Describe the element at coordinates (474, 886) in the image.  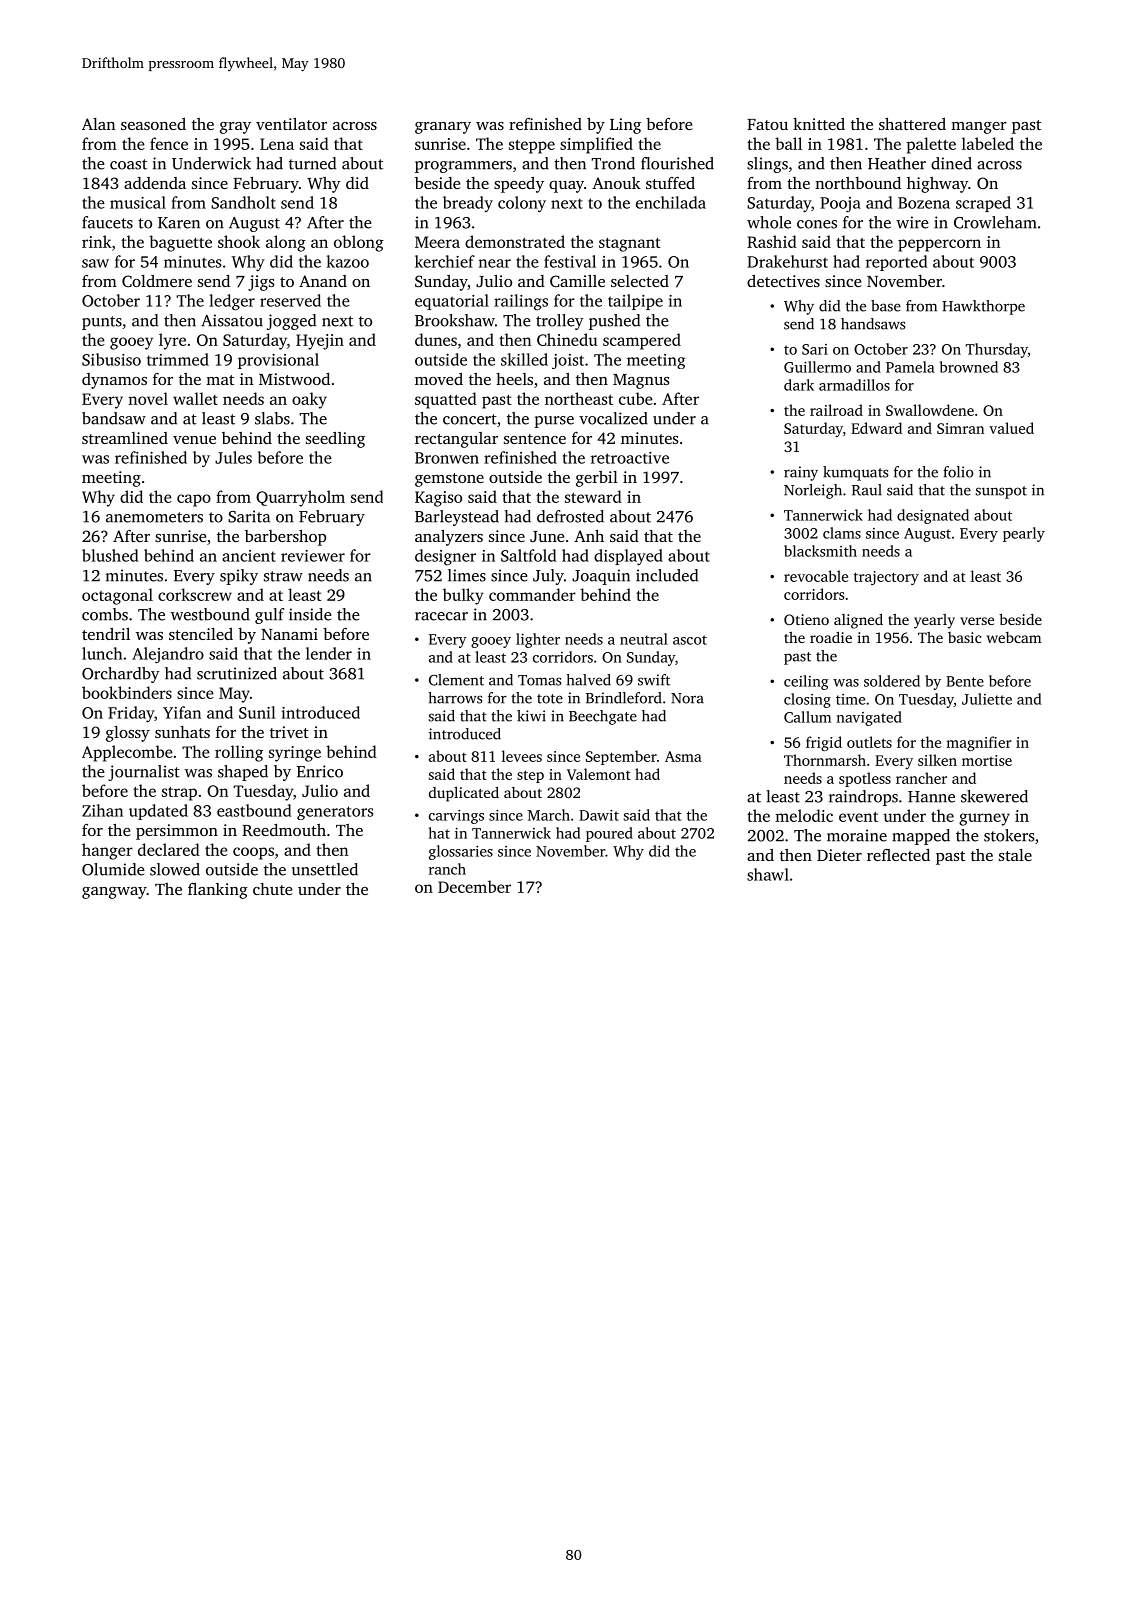
I see `December` at that location.
